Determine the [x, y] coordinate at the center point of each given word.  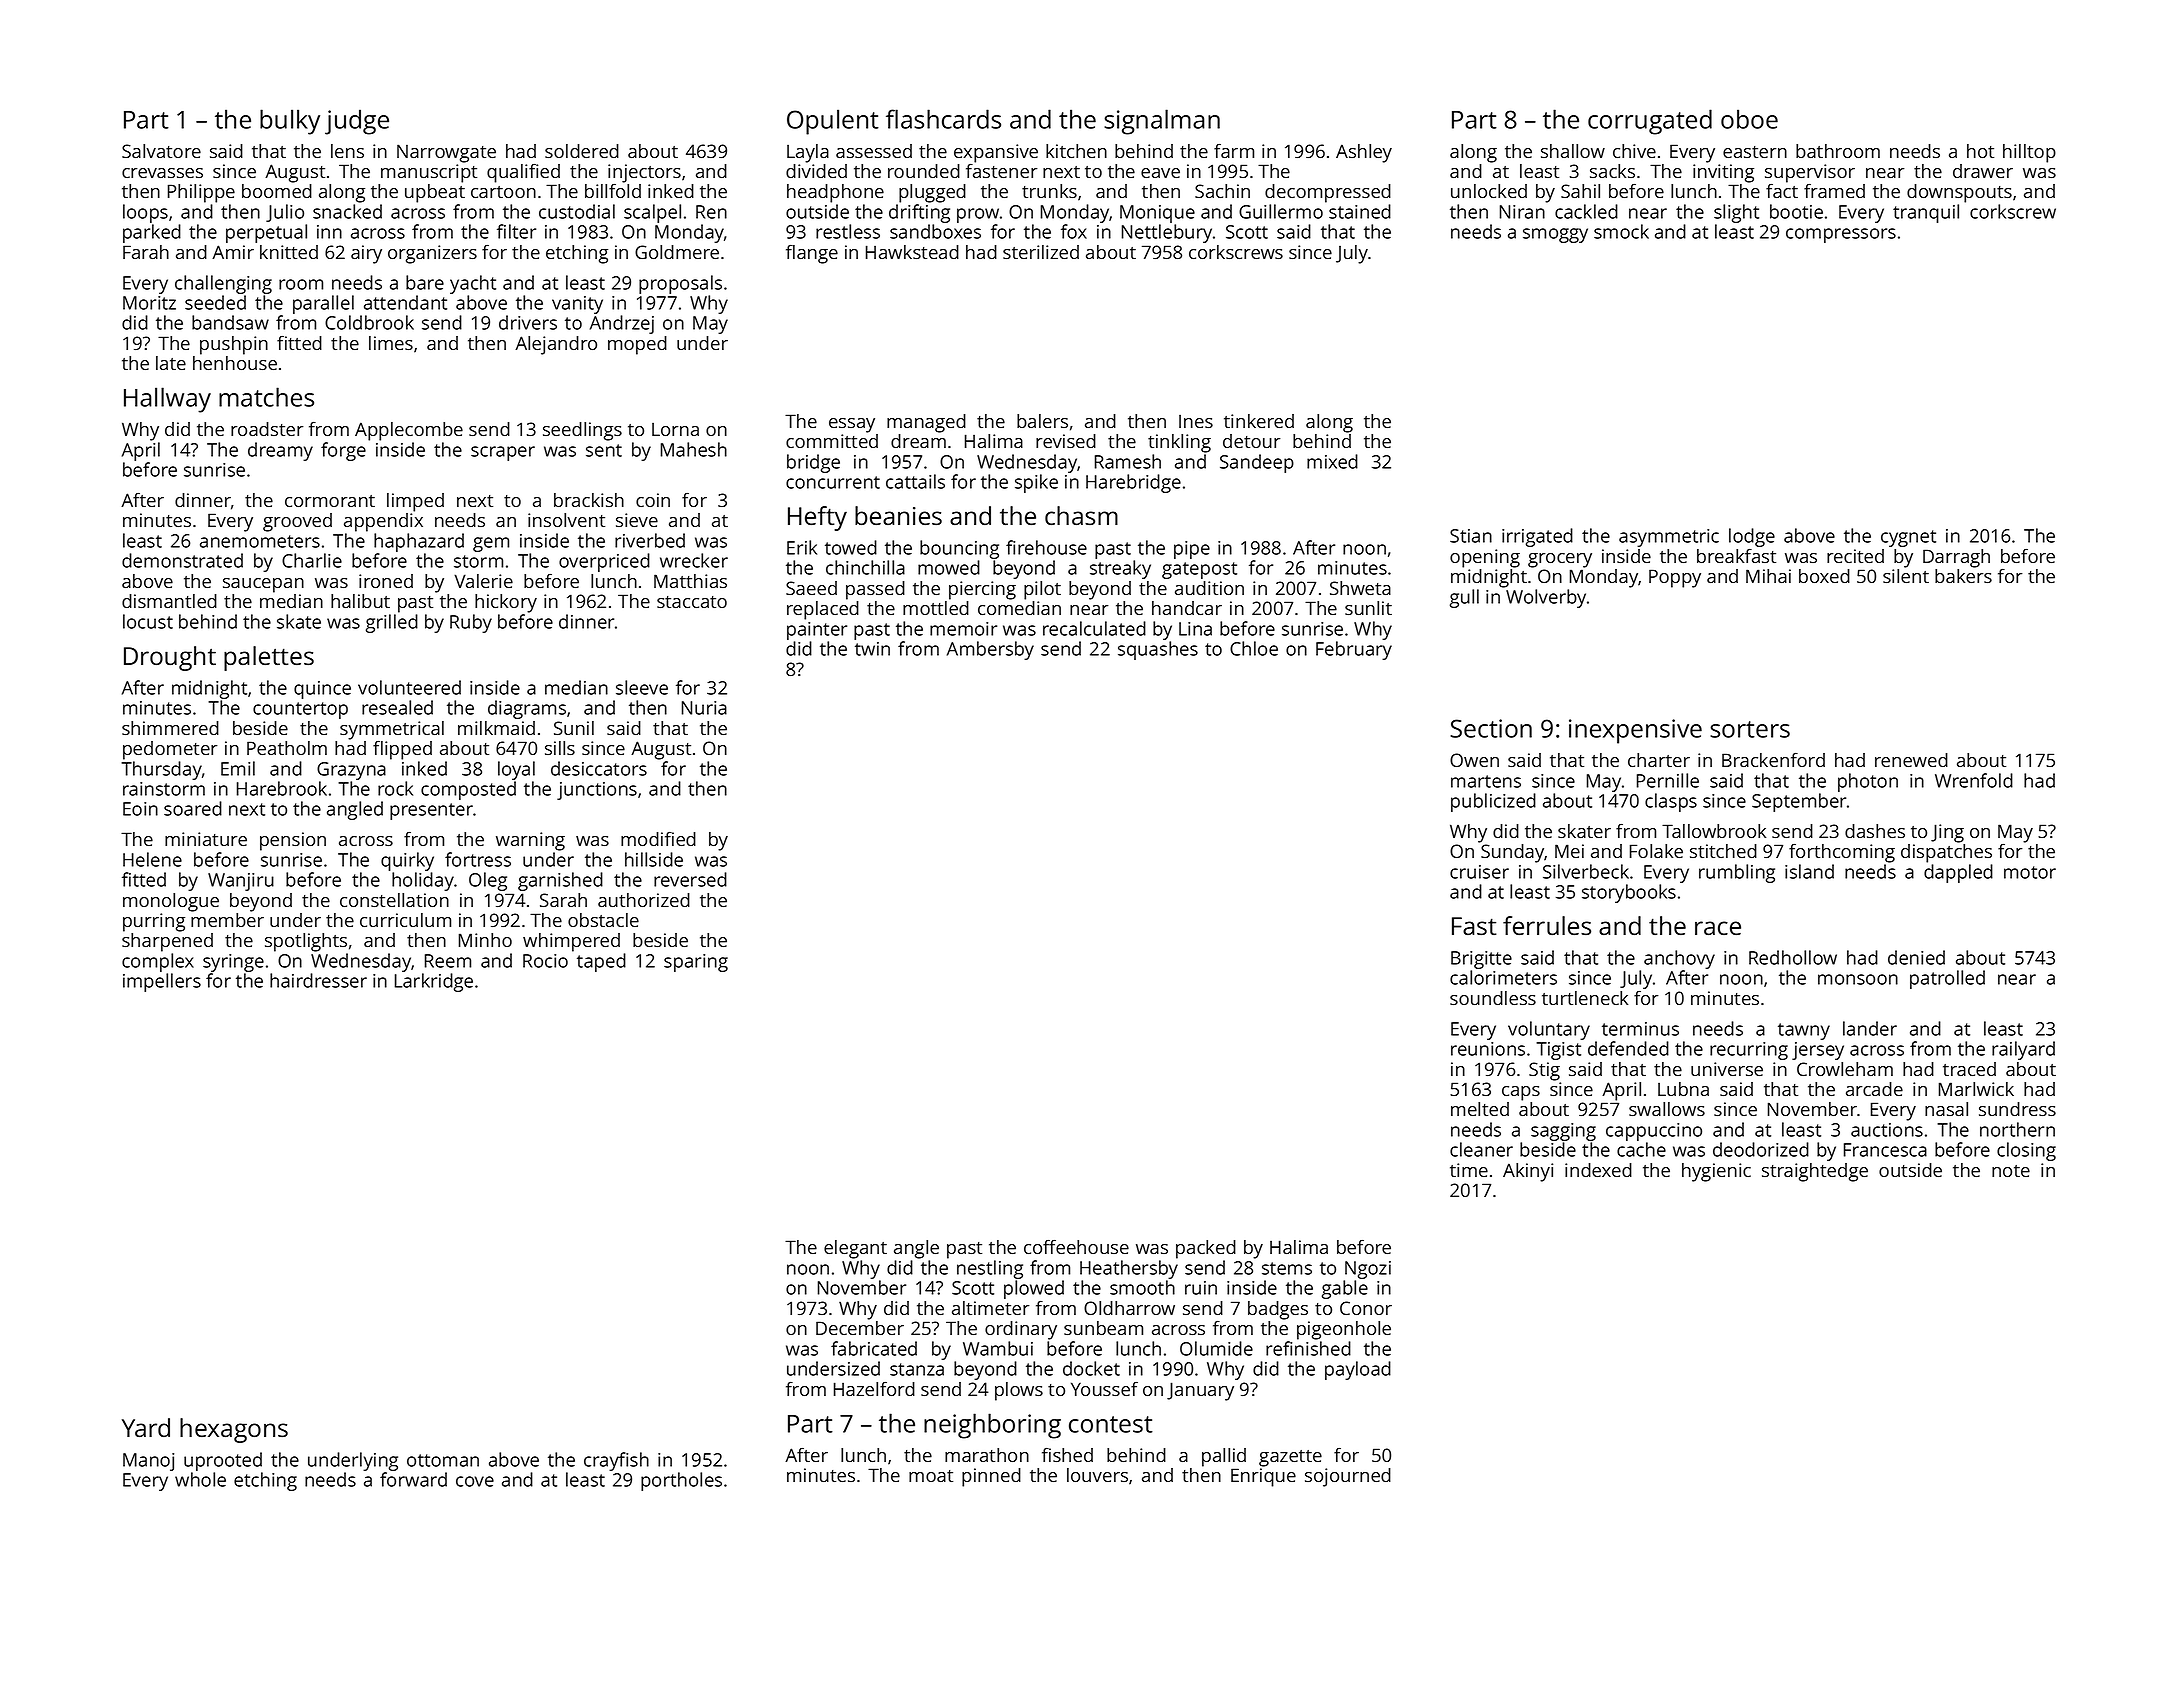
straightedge [1815, 1172]
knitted [289, 252]
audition [1209, 588]
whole [200, 1479]
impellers [162, 982]
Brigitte [1481, 960]
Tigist [1558, 1051]
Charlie [312, 560]
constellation [394, 900]
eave [1160, 173]
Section [1491, 728]
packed [1206, 1249]
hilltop [2029, 153]
